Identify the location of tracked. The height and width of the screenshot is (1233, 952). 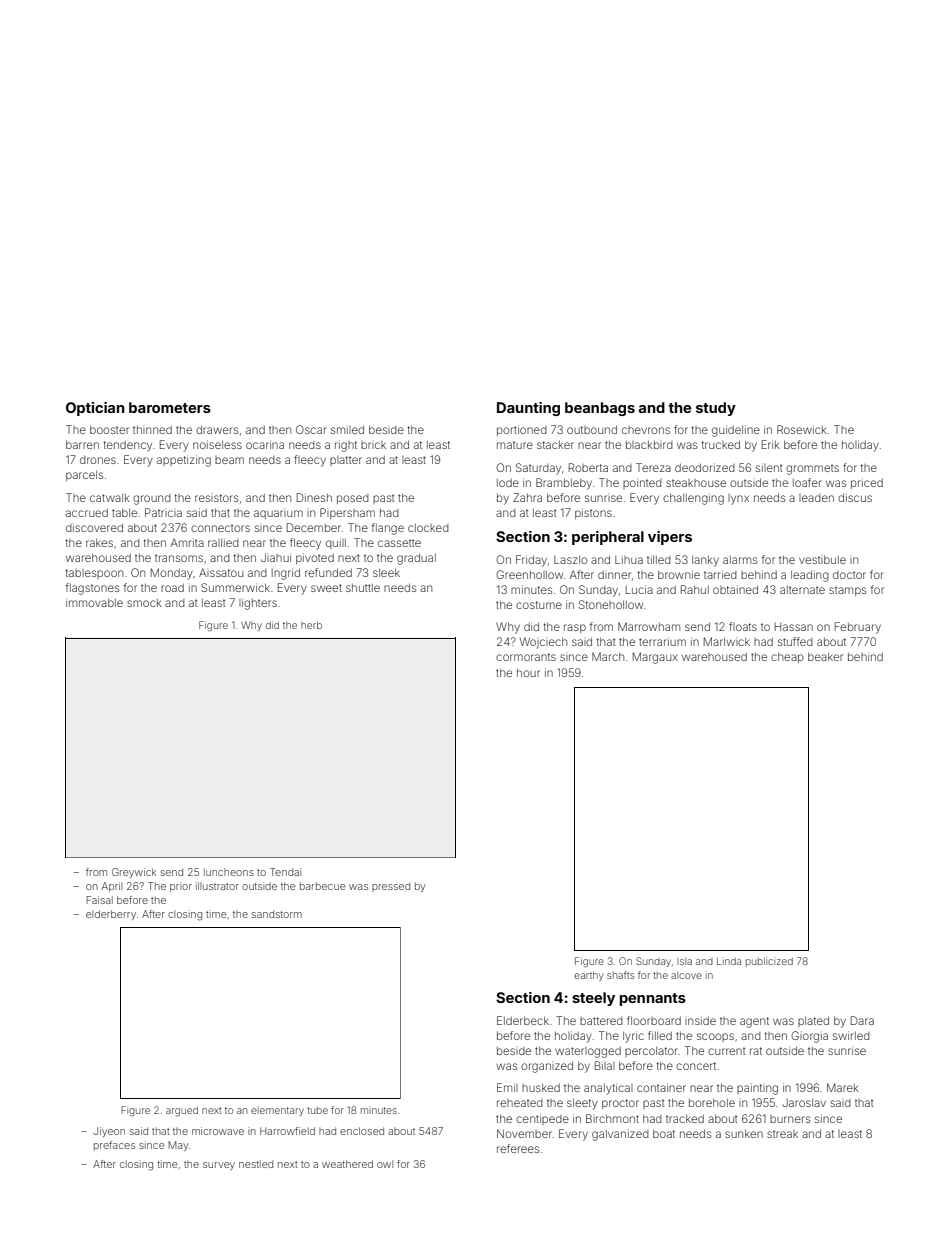
(685, 1119).
